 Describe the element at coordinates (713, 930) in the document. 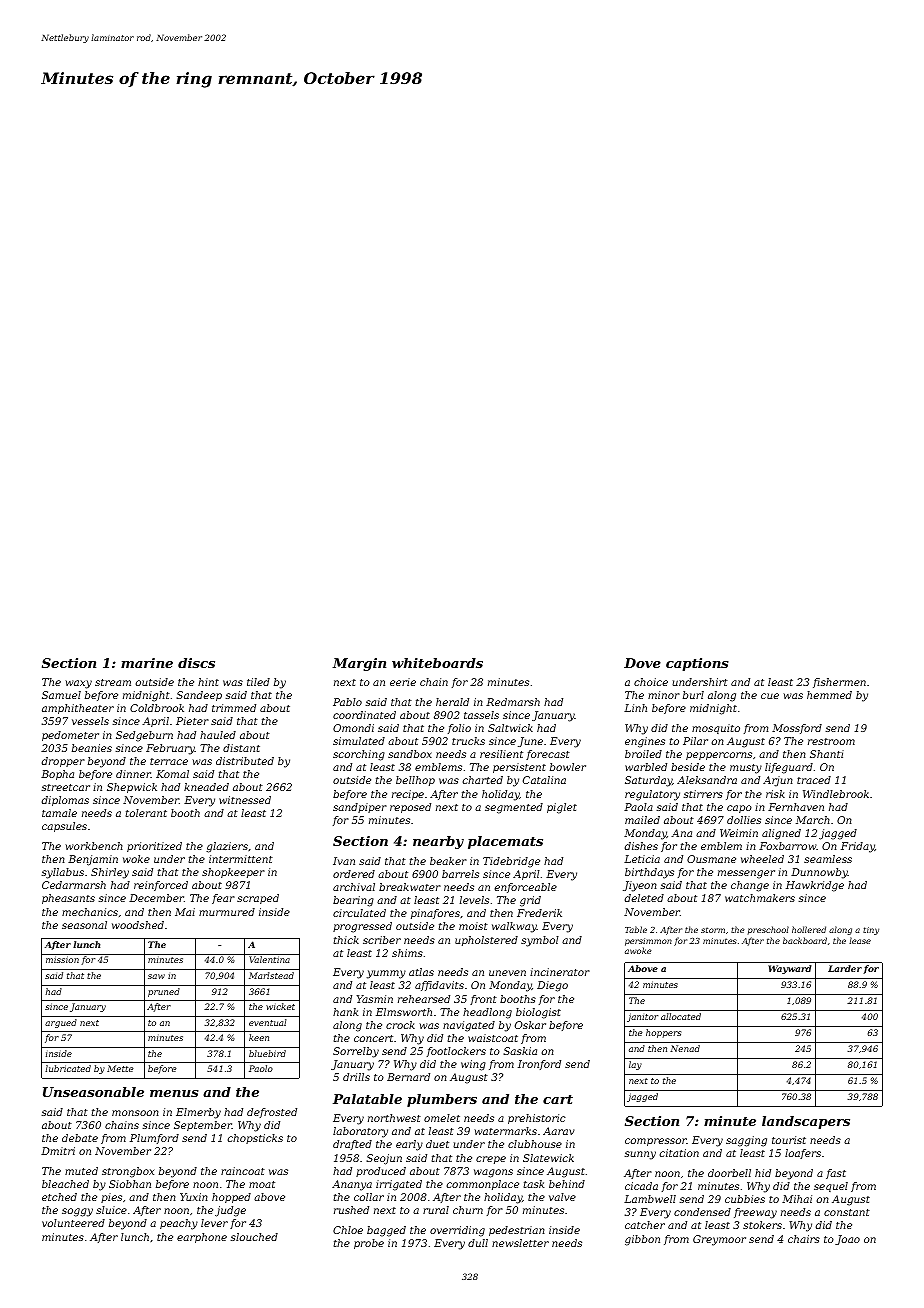

I see `storm` at that location.
